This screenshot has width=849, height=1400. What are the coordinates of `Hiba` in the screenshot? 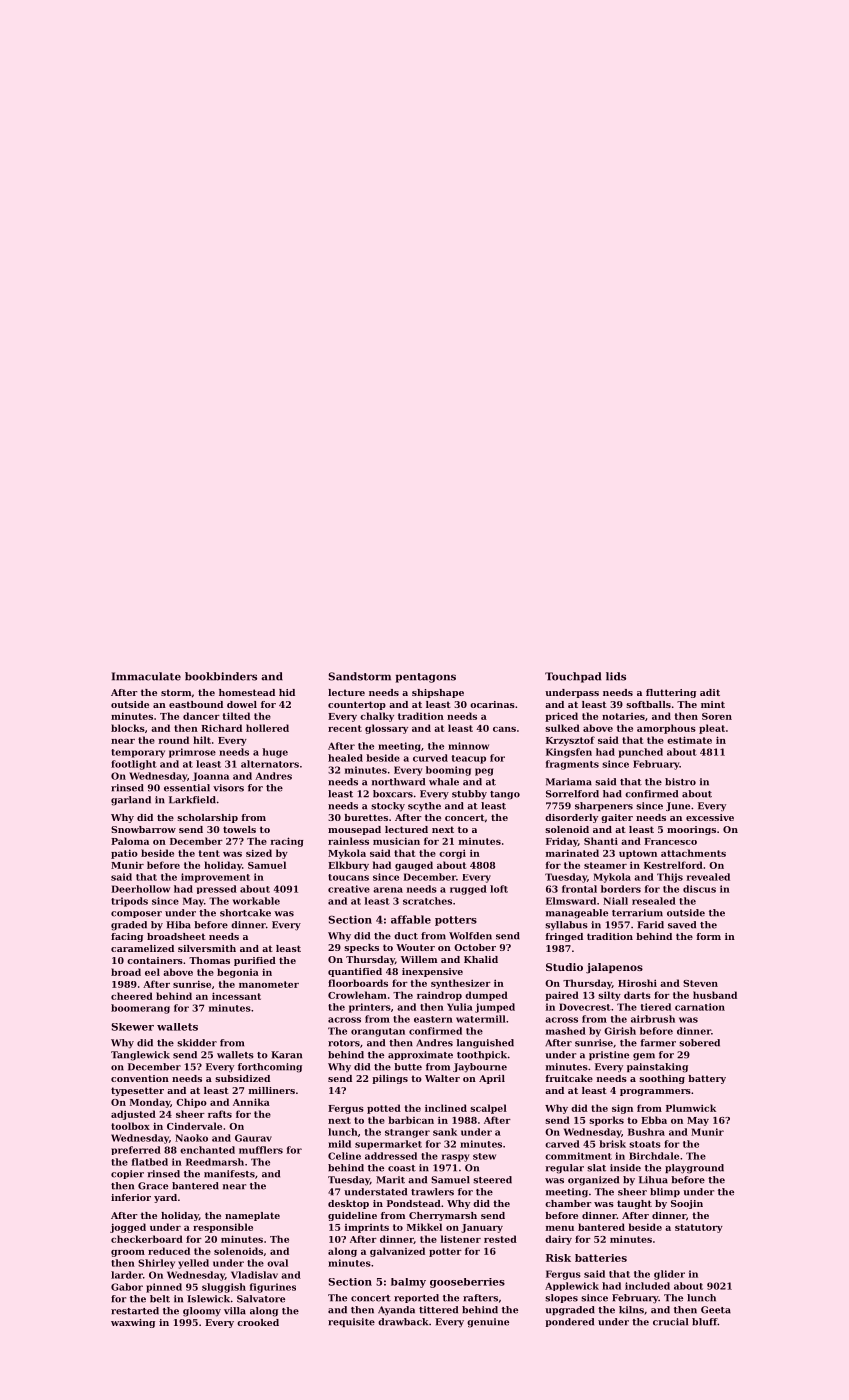 It's located at (178, 925).
